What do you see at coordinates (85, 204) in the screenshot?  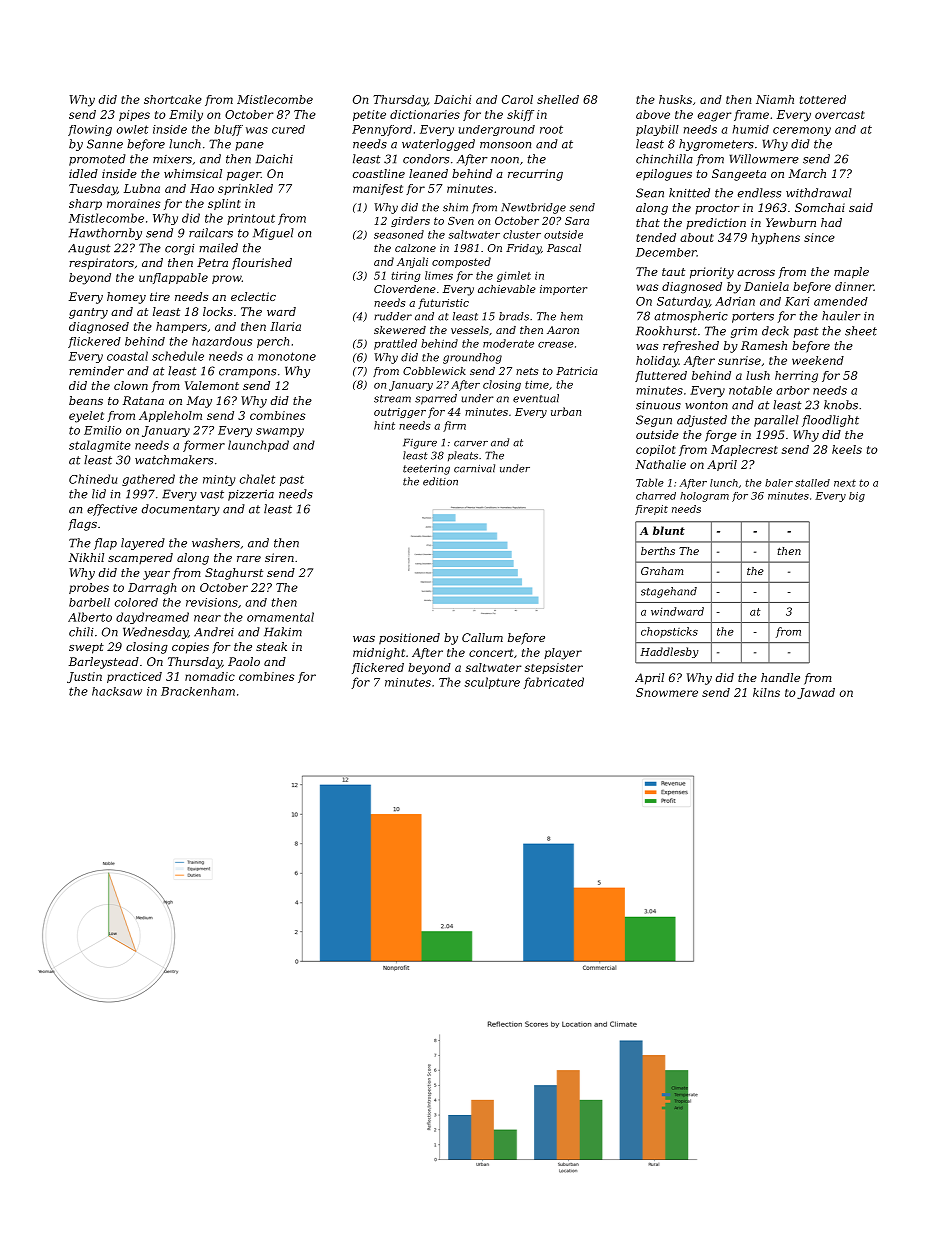 I see `sharp` at bounding box center [85, 204].
